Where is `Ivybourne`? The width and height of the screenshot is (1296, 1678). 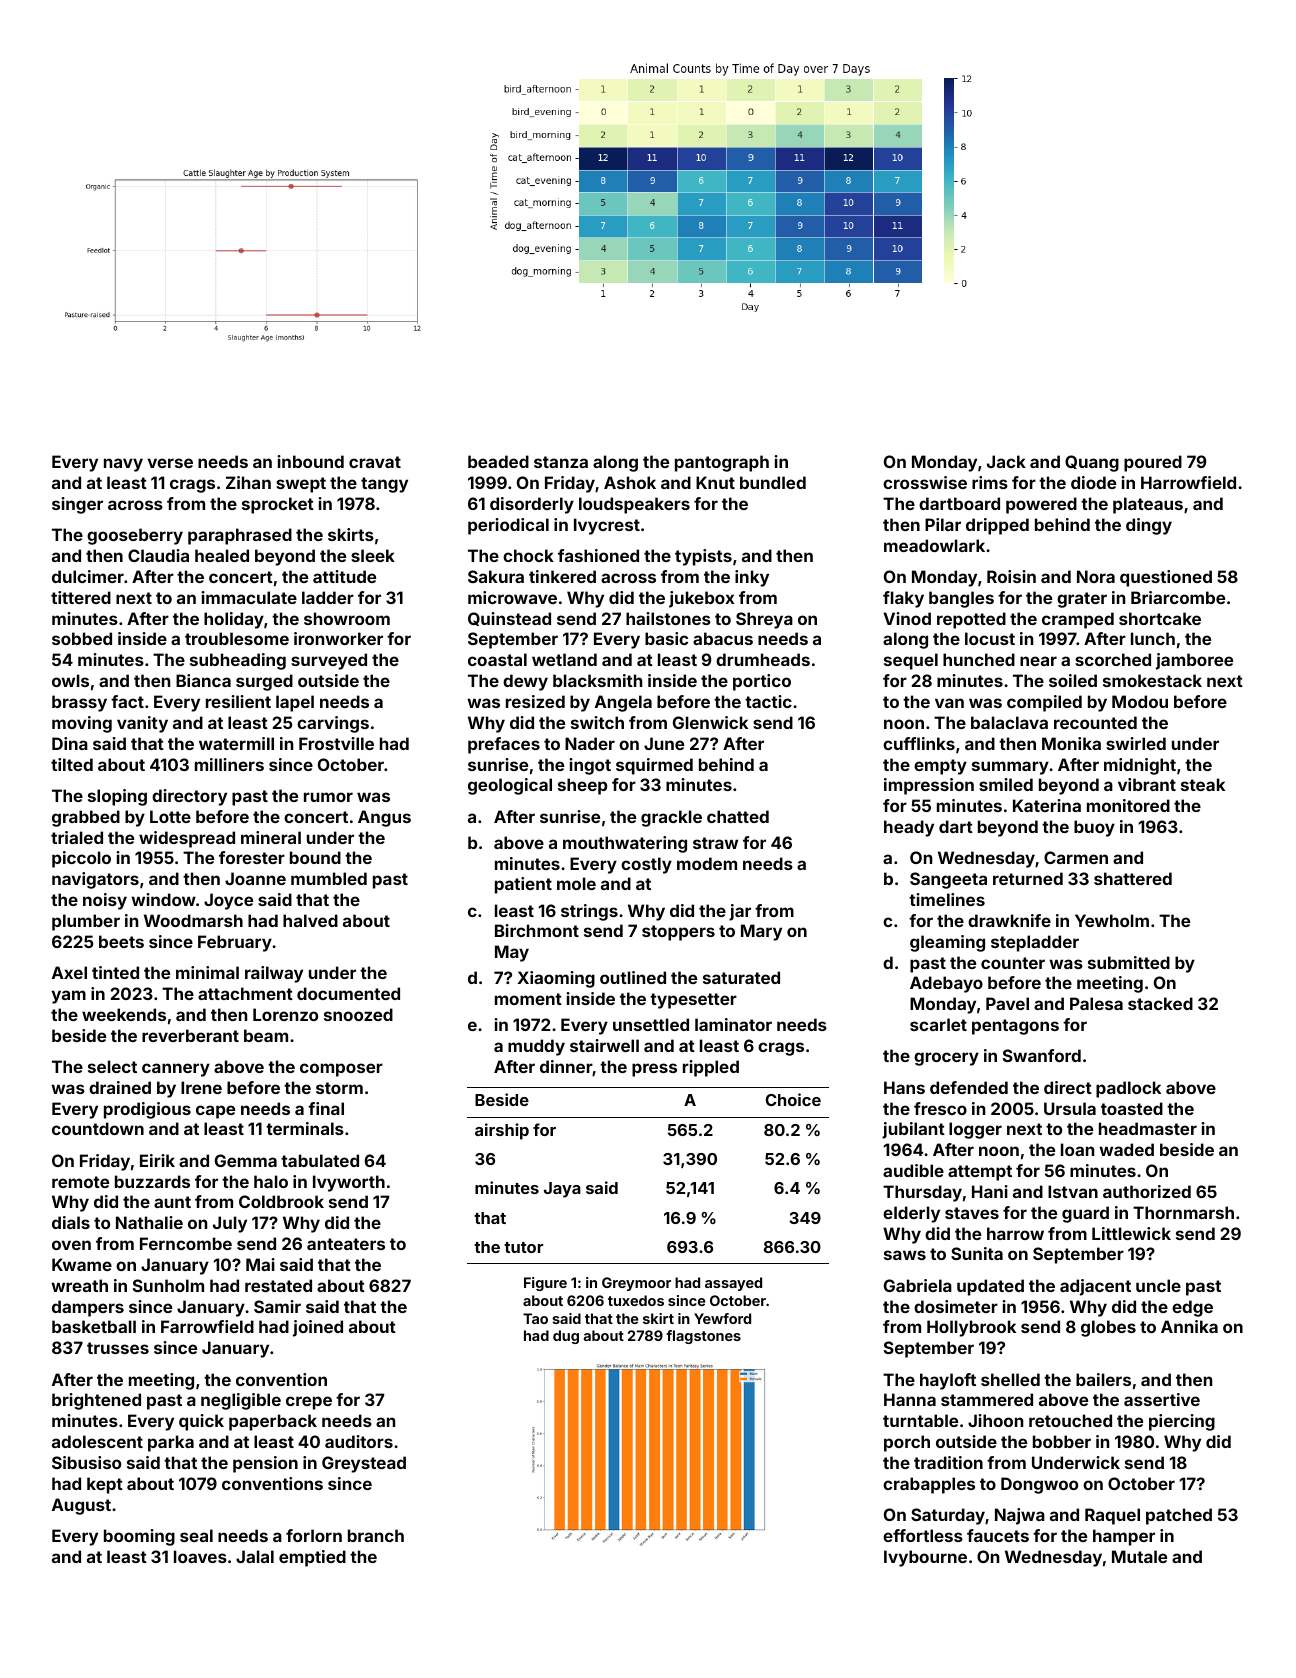
Ivybourne is located at coordinates (925, 1558).
